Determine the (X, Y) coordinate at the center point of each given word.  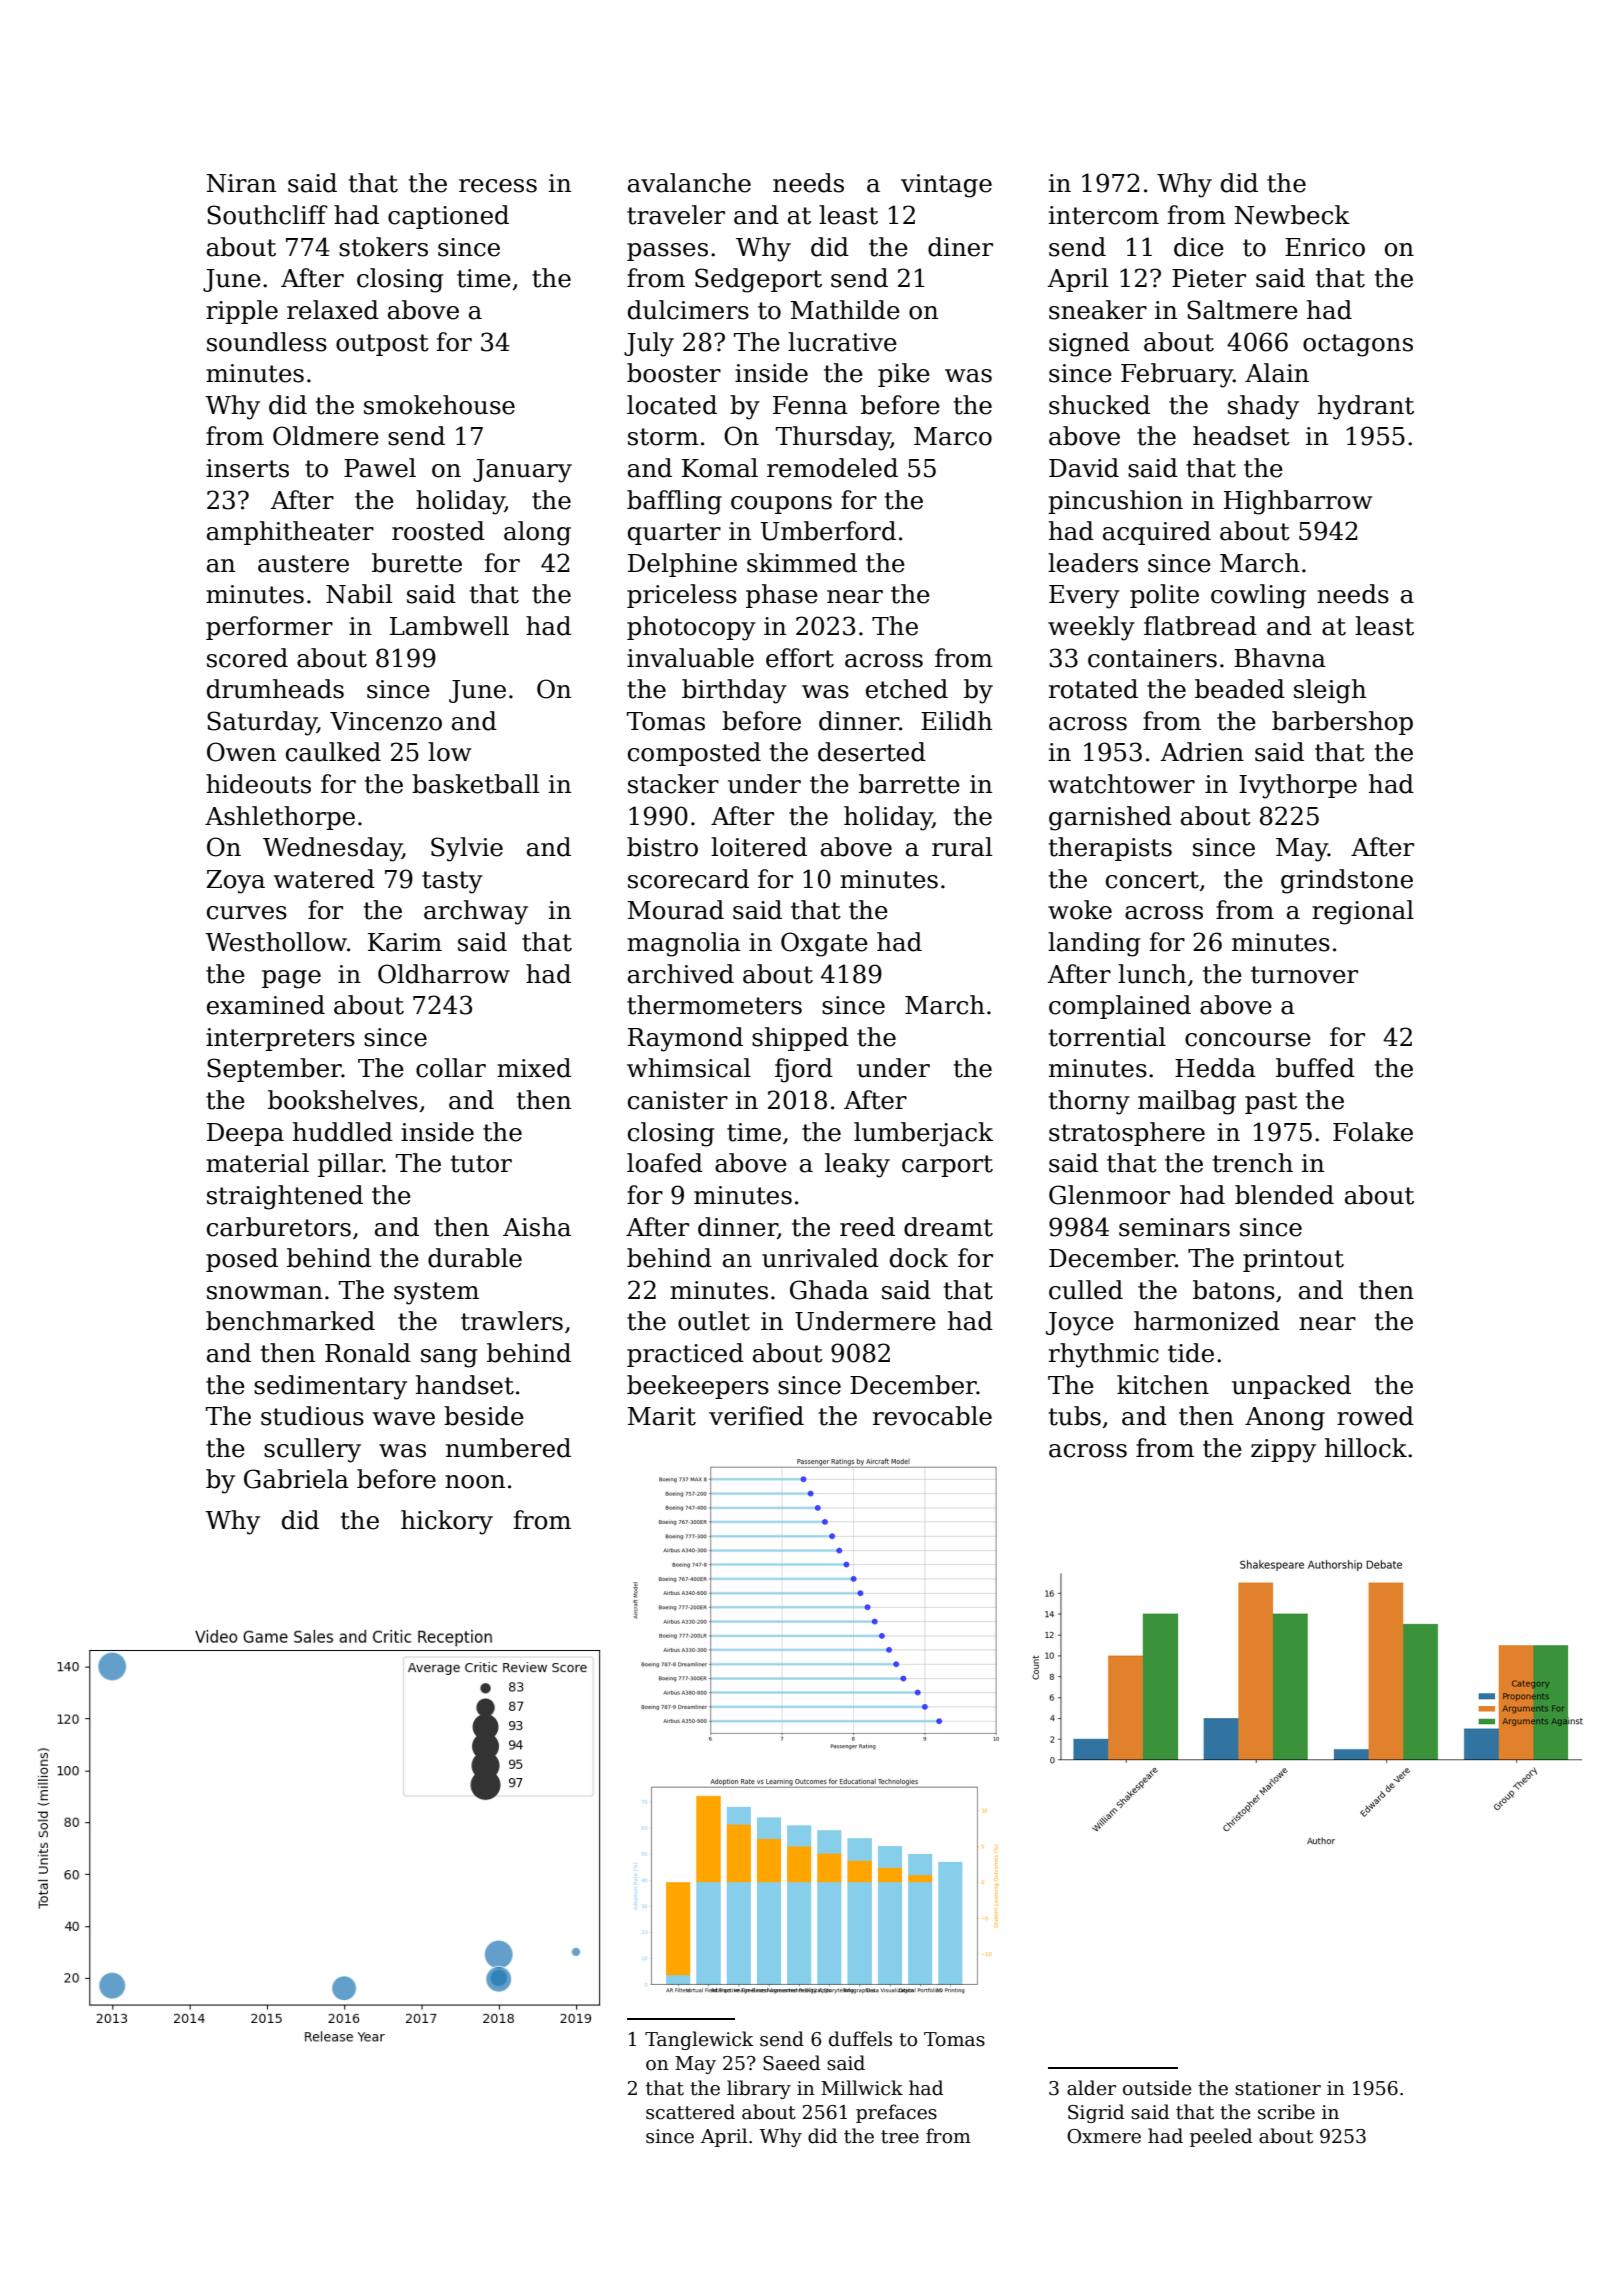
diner (960, 247)
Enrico (1325, 247)
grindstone (1347, 881)
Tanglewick (699, 2040)
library (759, 2089)
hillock (1366, 1448)
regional (1363, 912)
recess (498, 186)
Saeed (791, 2063)
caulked (333, 752)
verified (756, 1416)
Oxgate (824, 944)
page (291, 979)
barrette (909, 784)
